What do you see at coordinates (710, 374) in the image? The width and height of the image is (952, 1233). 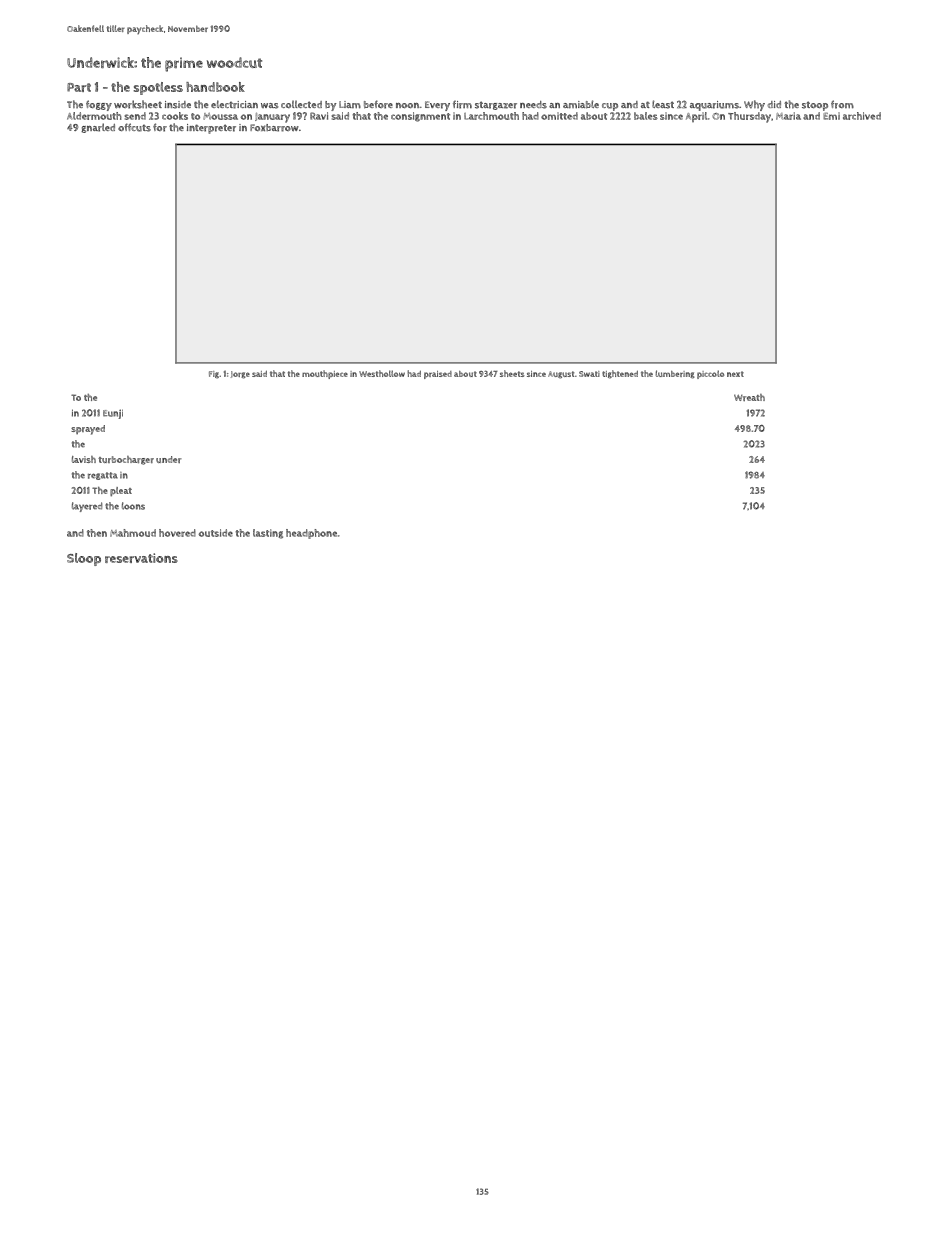 I see `piccolo` at bounding box center [710, 374].
